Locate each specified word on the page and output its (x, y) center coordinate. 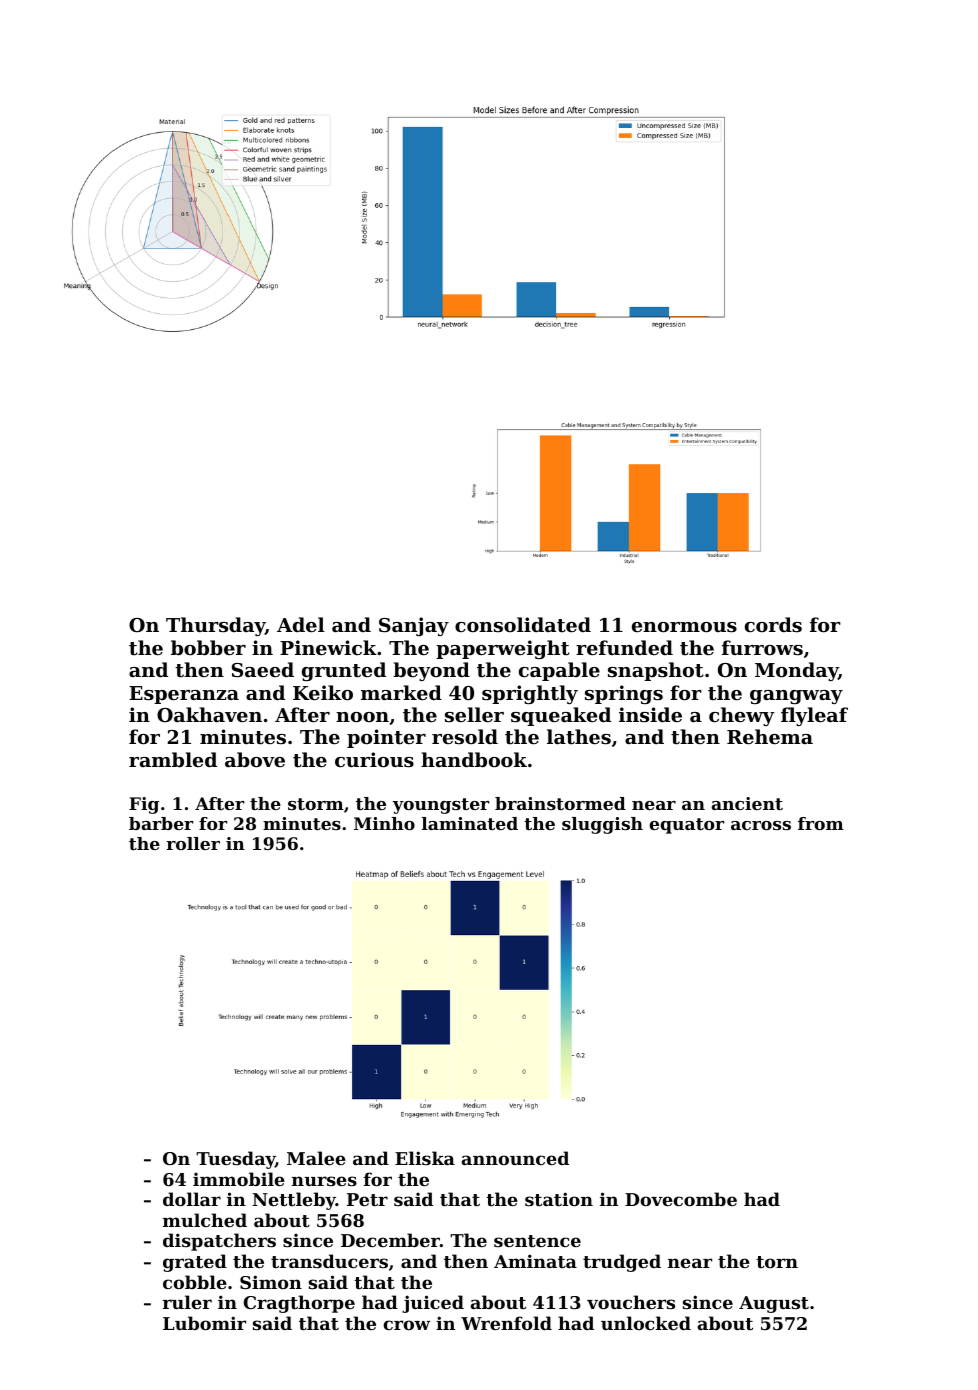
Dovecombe (681, 1199)
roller (193, 843)
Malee (316, 1158)
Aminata (535, 1261)
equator (686, 826)
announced (515, 1158)
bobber (208, 647)
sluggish (602, 825)
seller (474, 714)
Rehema (770, 736)
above (255, 759)
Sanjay (414, 626)
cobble (195, 1282)
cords (773, 624)
